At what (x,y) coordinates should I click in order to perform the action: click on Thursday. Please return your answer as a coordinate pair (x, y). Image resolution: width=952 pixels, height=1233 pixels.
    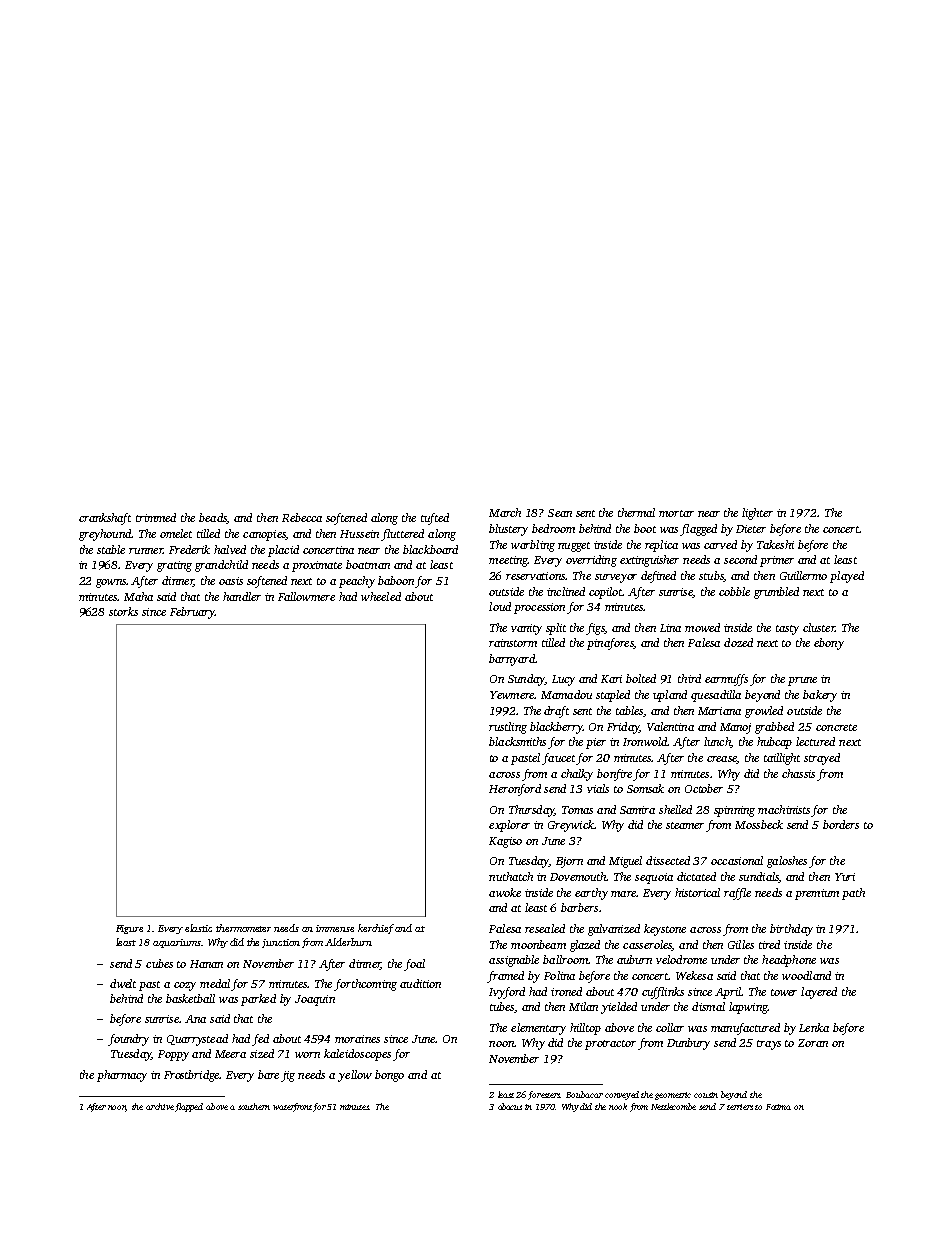
    Looking at the image, I should click on (532, 811).
